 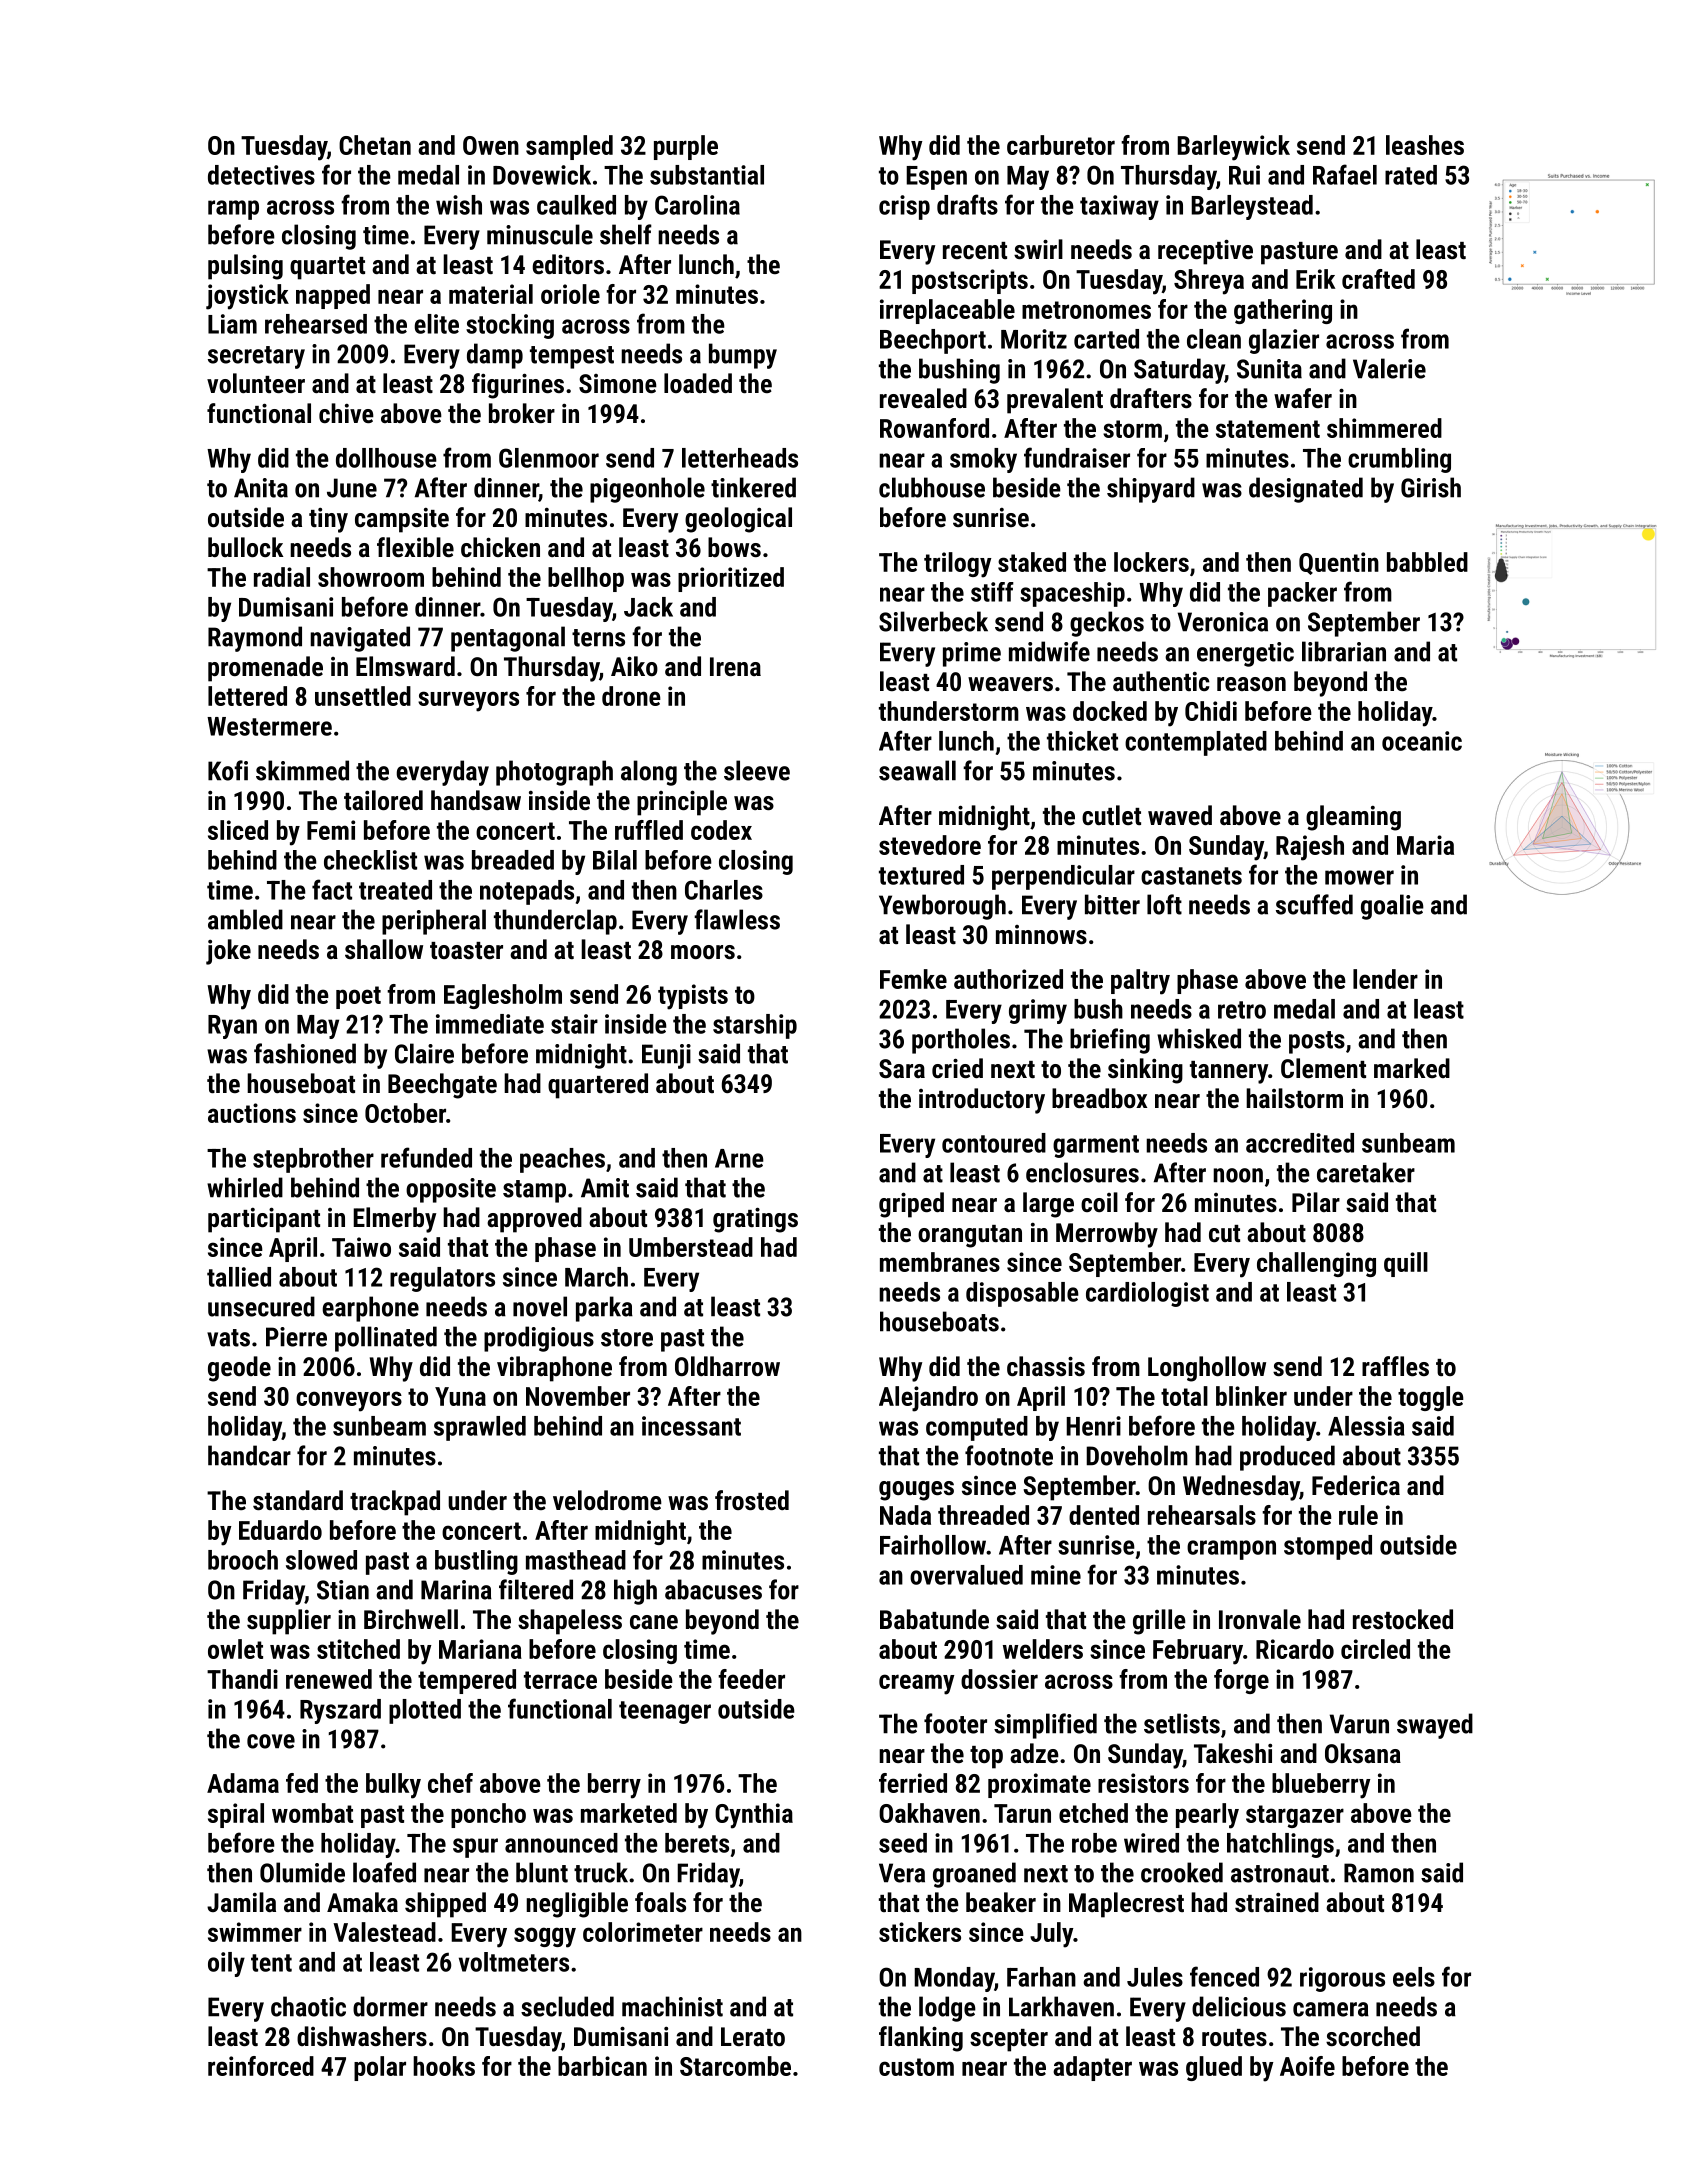 What do you see at coordinates (992, 592) in the screenshot?
I see `stiff` at bounding box center [992, 592].
